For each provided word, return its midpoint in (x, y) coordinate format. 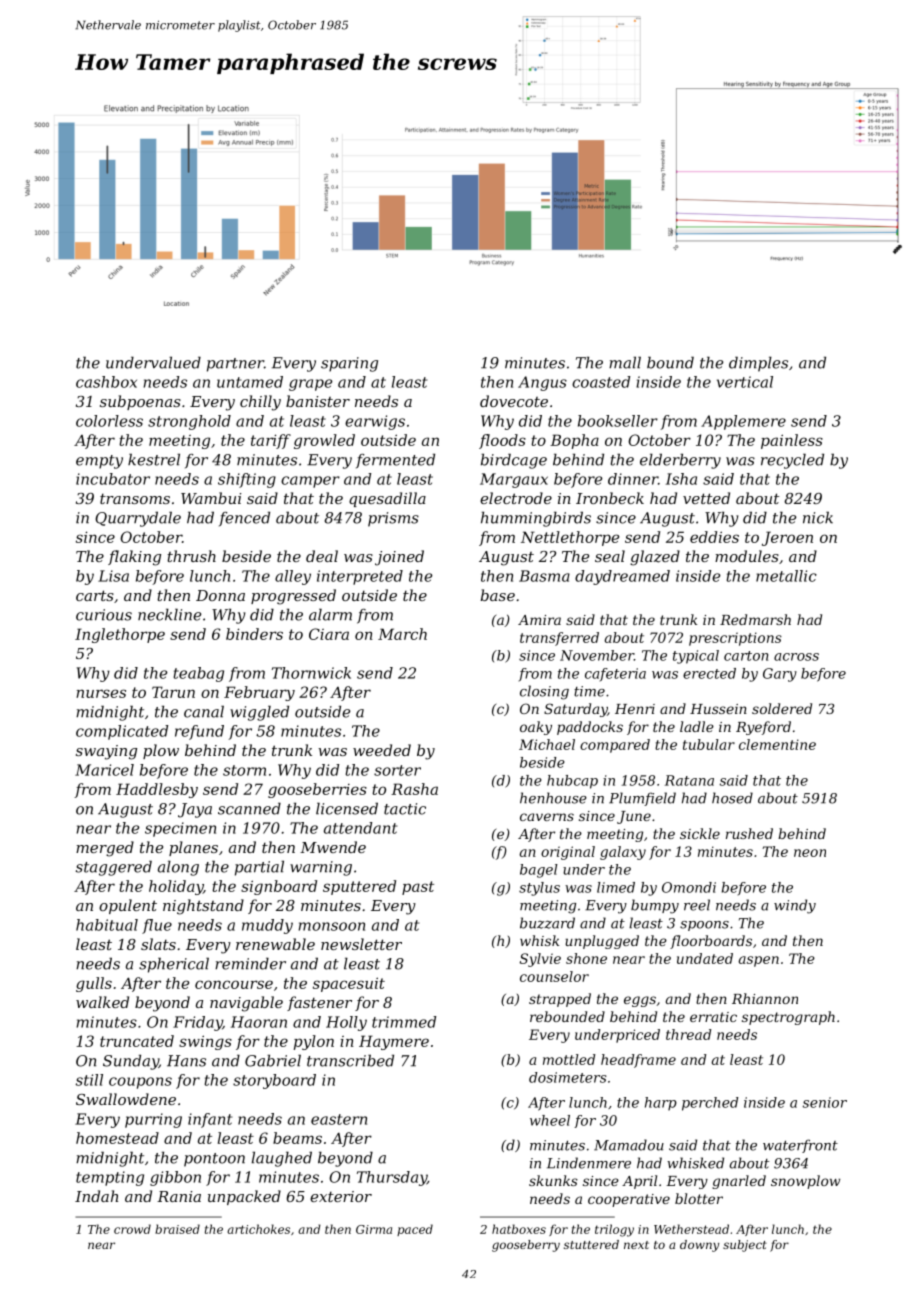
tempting (110, 1178)
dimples (758, 364)
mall (625, 362)
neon (810, 853)
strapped (560, 1000)
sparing (349, 364)
